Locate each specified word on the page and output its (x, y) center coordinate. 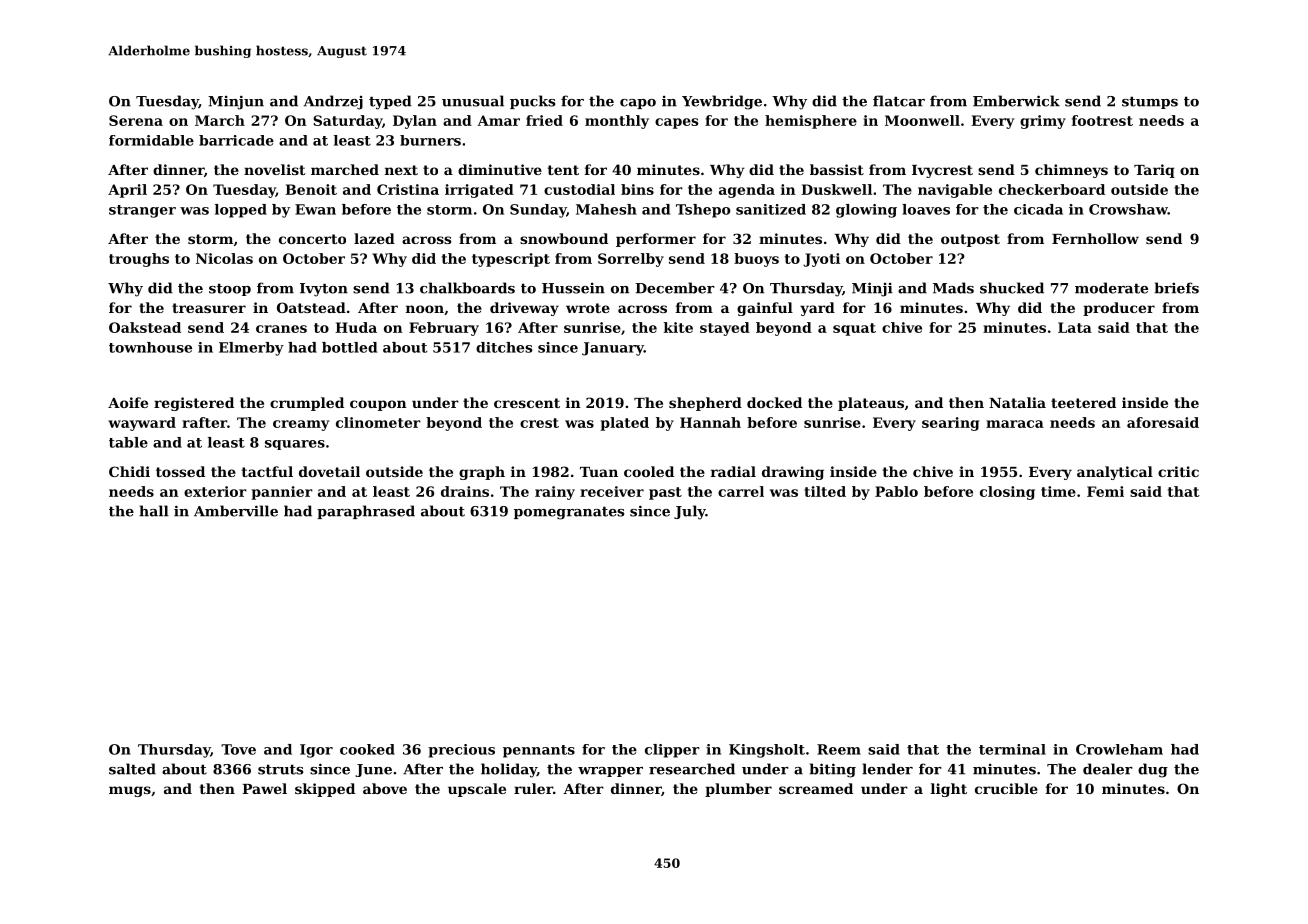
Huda (356, 327)
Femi (1105, 491)
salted (132, 769)
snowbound (564, 238)
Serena (136, 120)
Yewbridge (722, 102)
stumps (1150, 102)
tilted (825, 491)
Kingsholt (767, 751)
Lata (1075, 327)
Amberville (236, 511)
